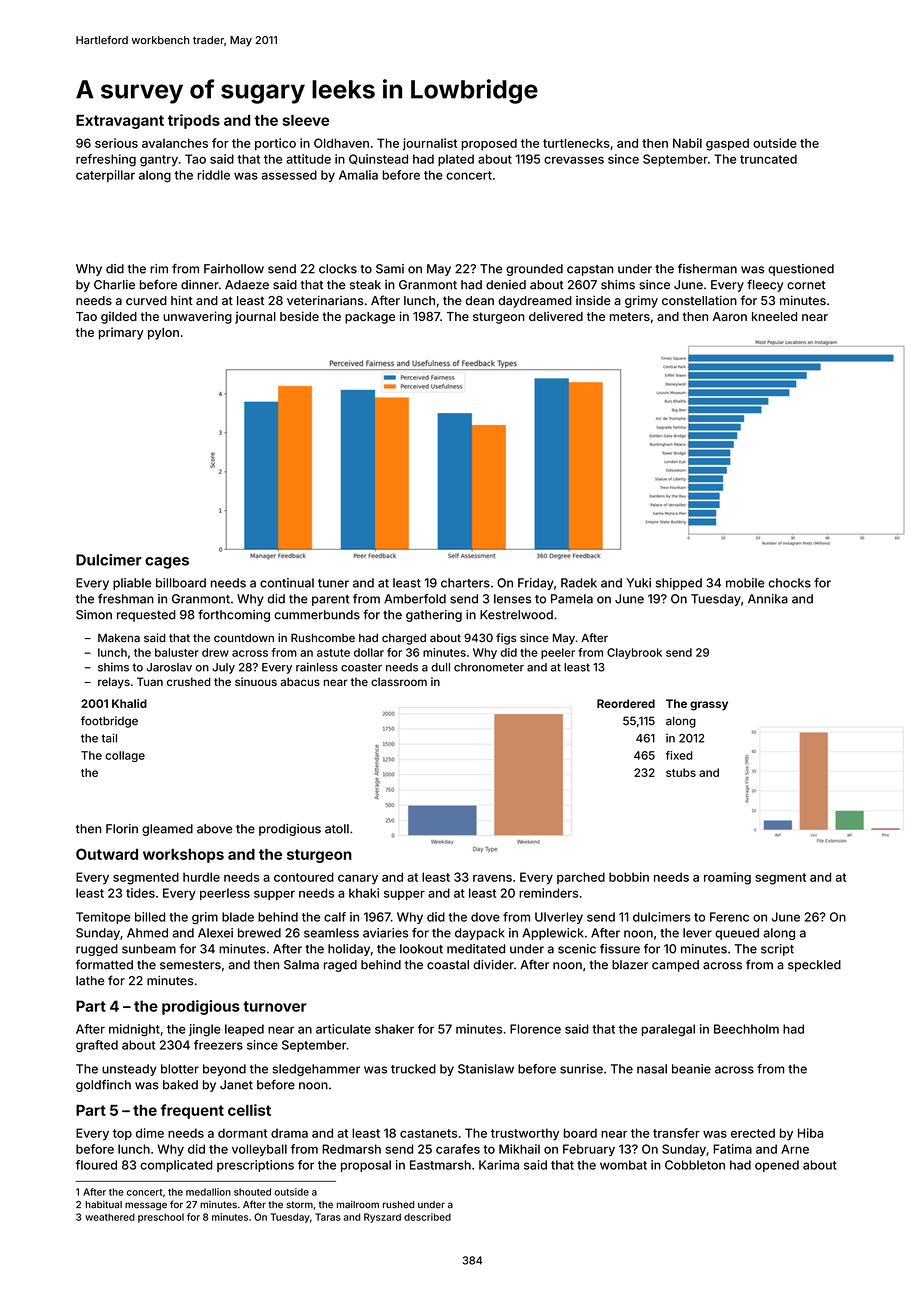 Image resolution: width=924 pixels, height=1308 pixels. What do you see at coordinates (194, 121) in the screenshot?
I see `tripods` at bounding box center [194, 121].
